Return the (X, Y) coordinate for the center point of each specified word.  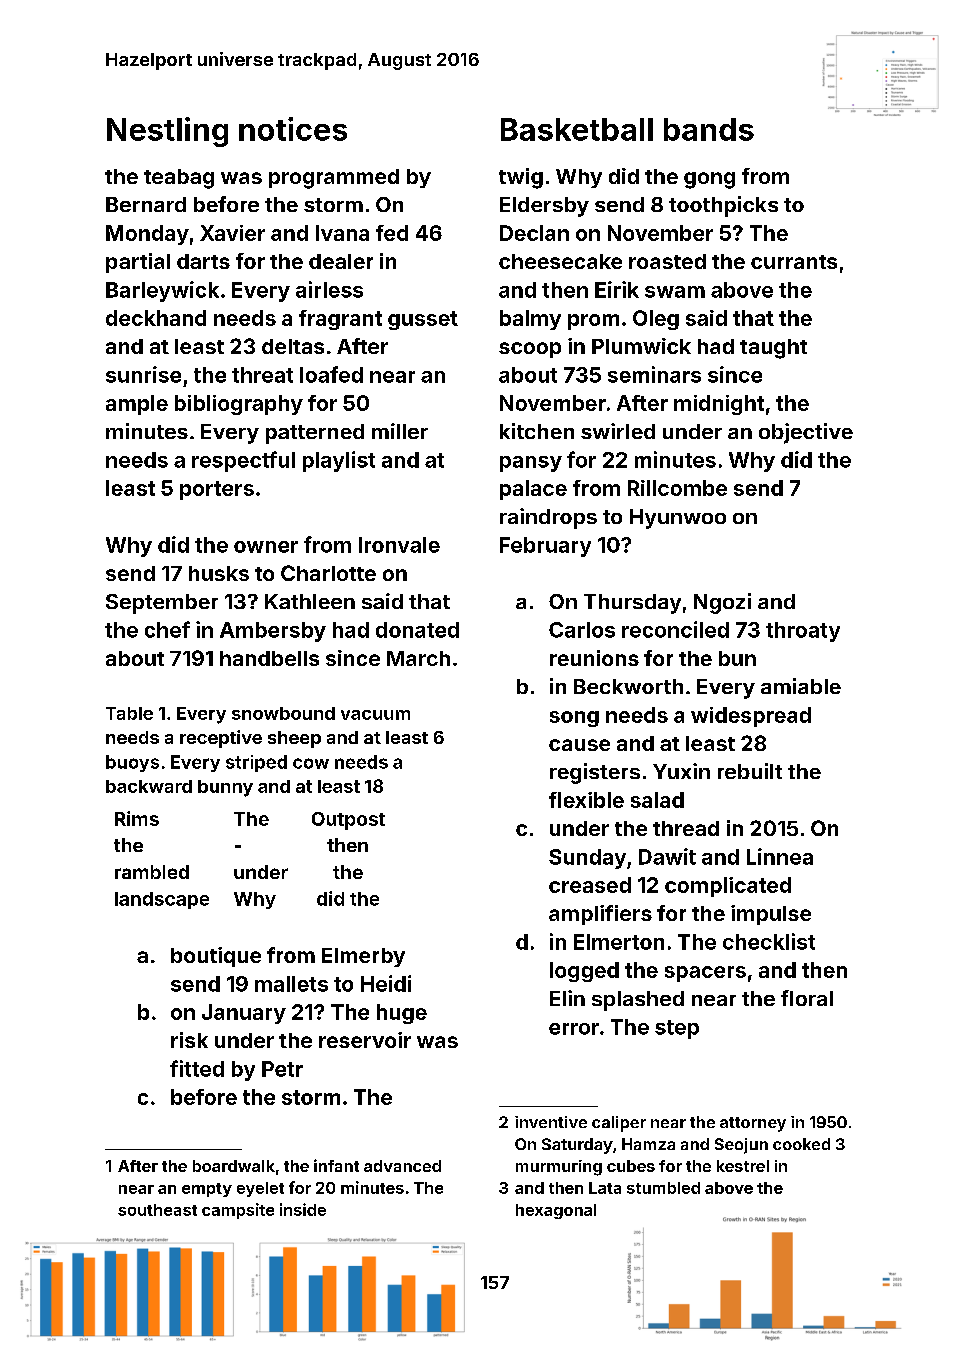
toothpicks (723, 206)
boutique (216, 957)
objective (806, 433)
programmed (334, 179)
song (574, 719)
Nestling (167, 132)
